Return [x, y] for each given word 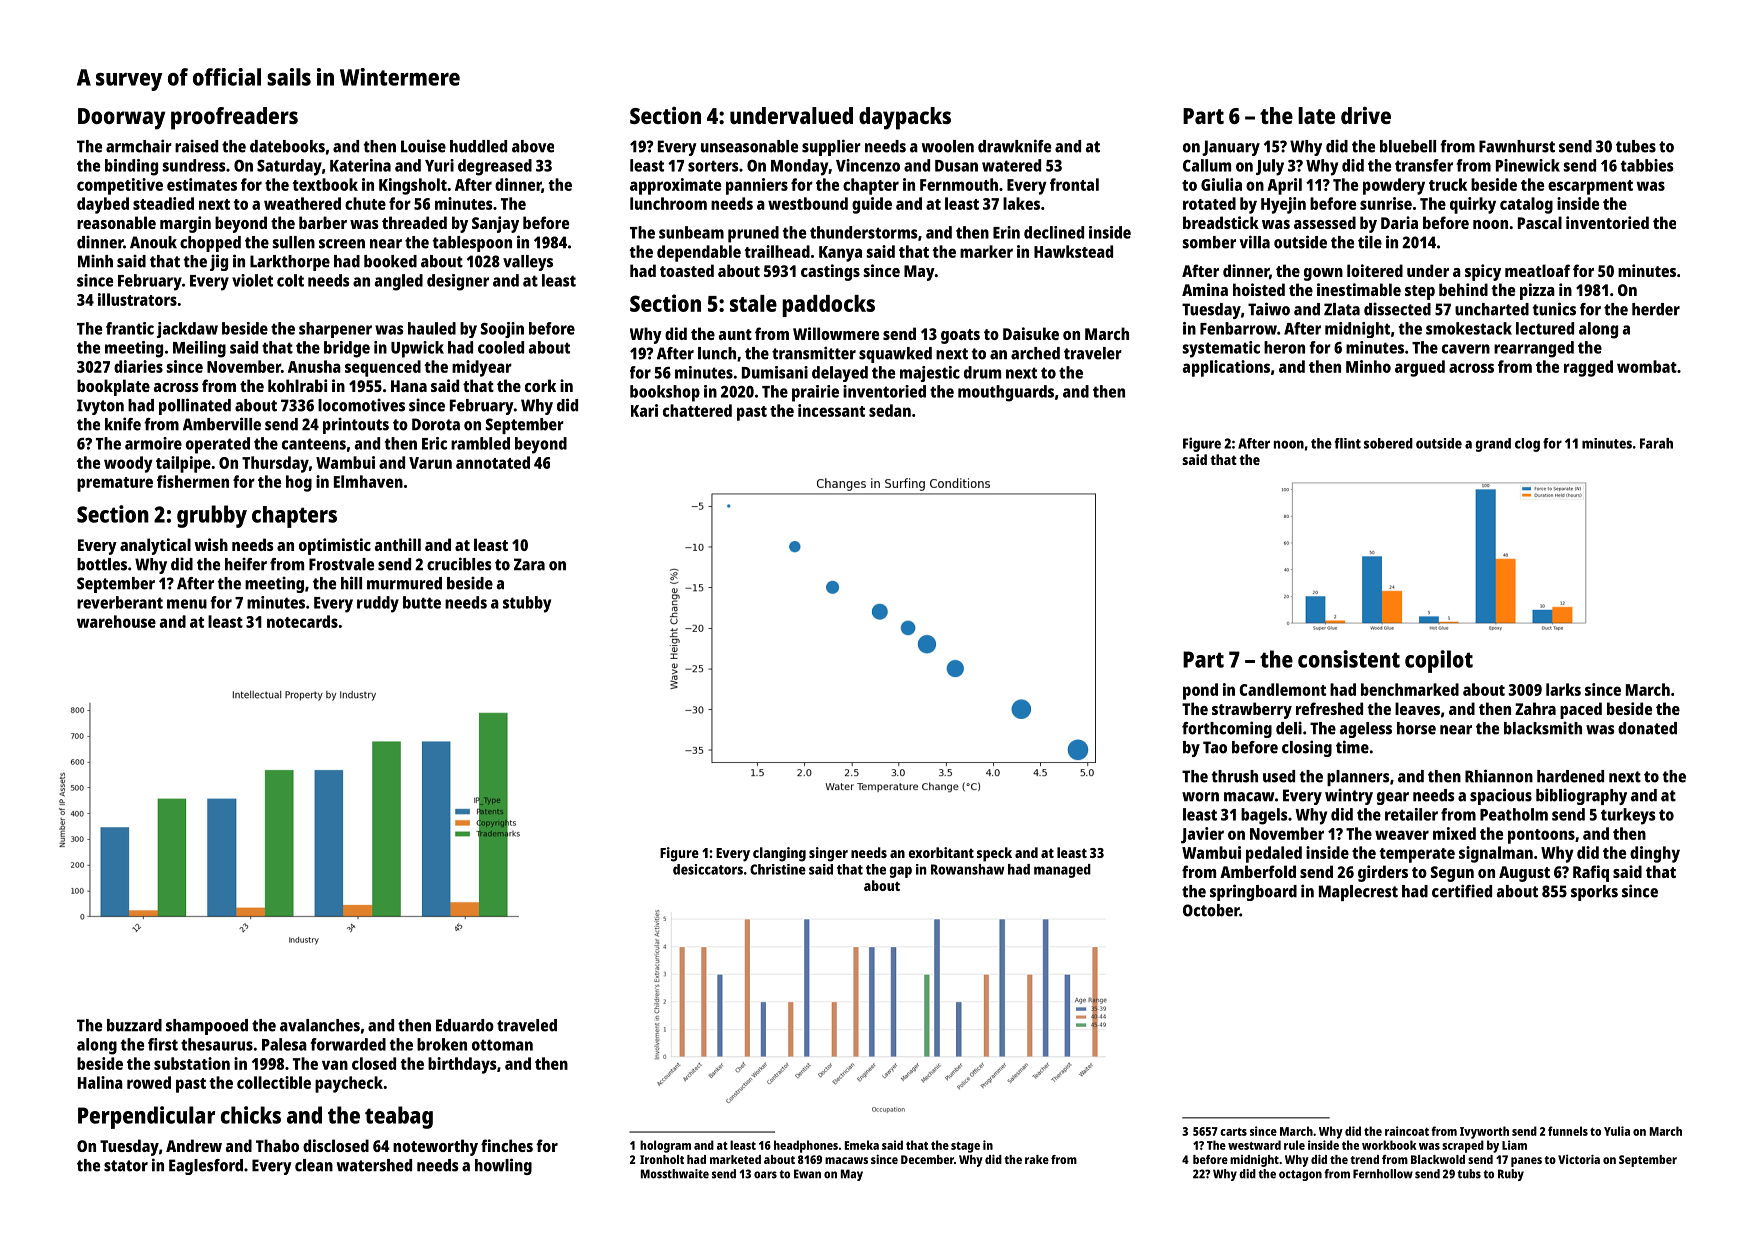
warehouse [116, 621]
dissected [1397, 309]
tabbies [1647, 165]
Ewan [807, 1174]
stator [126, 1166]
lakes [1021, 203]
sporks [1594, 893]
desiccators [708, 869]
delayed [840, 374]
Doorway [121, 119]
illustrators [137, 299]
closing [1307, 748]
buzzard [134, 1025]
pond [1200, 691]
